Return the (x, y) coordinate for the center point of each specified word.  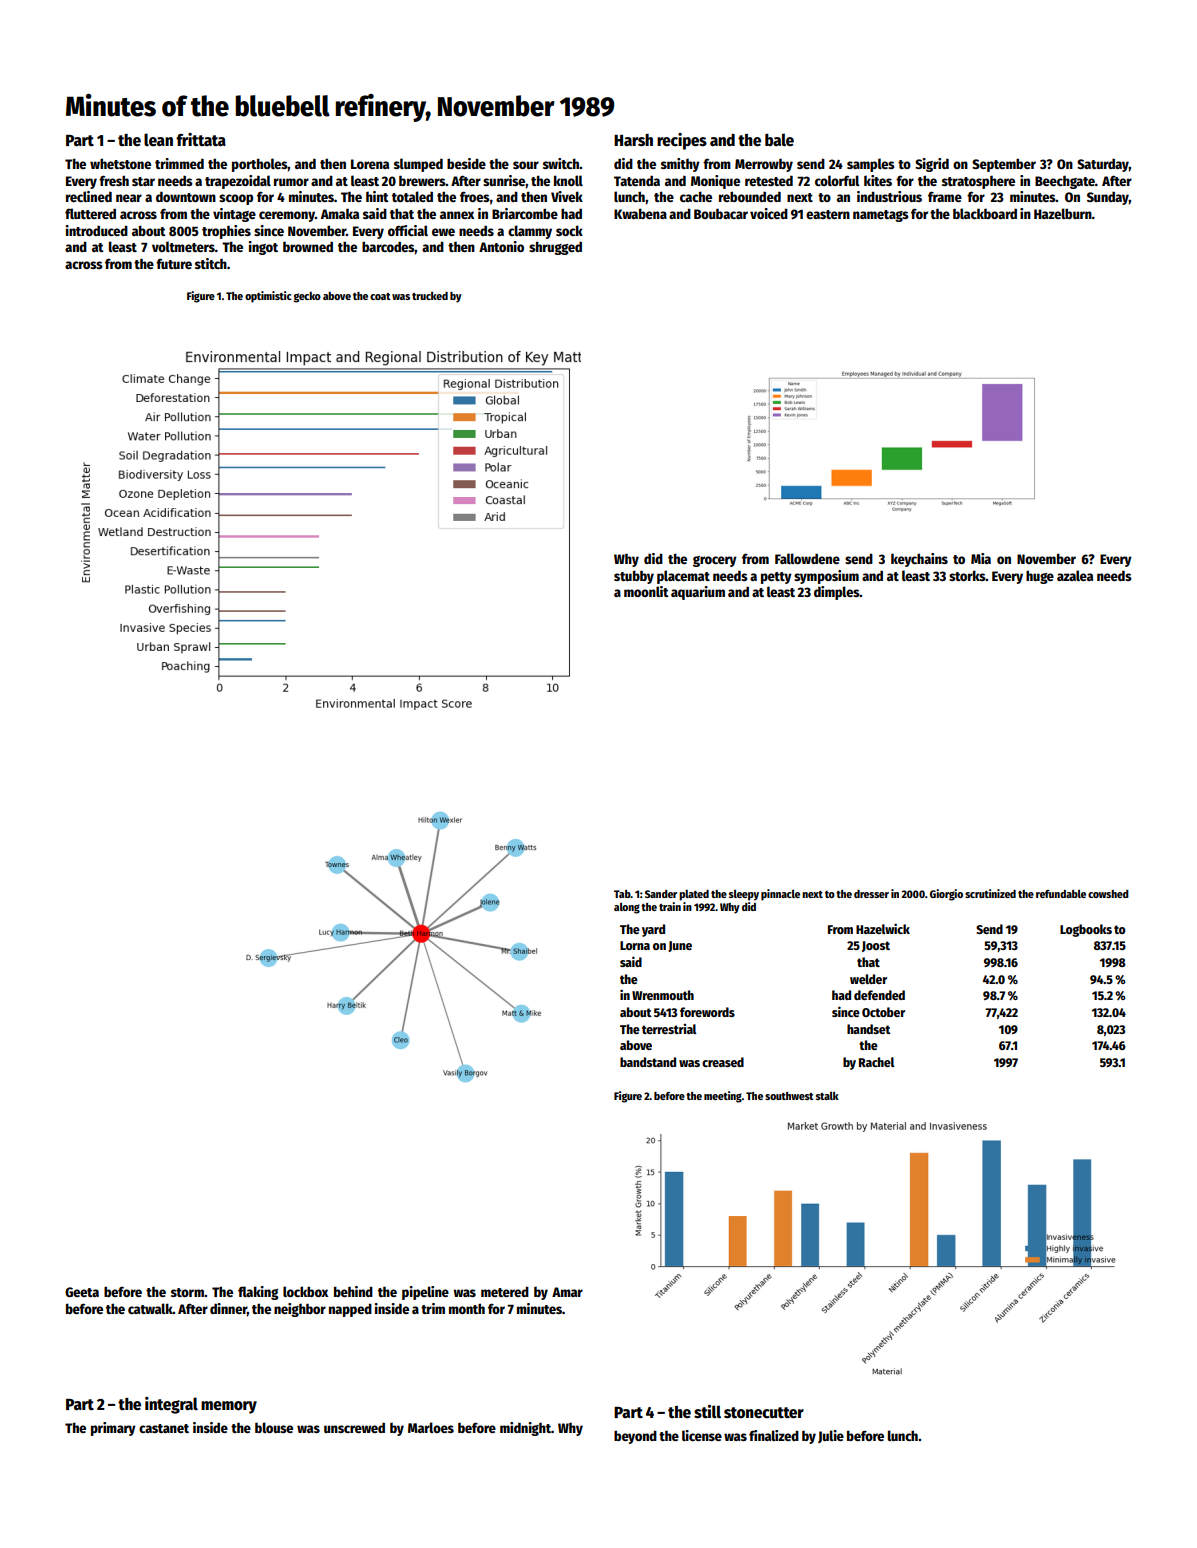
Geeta (82, 1292)
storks (967, 575)
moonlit (646, 591)
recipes (682, 141)
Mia (981, 558)
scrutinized (990, 893)
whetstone (120, 163)
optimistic (268, 297)
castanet (164, 1428)
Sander (661, 894)
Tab (622, 894)
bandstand (648, 1062)
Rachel (876, 1062)
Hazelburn (1063, 213)
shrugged (555, 248)
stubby (634, 577)
